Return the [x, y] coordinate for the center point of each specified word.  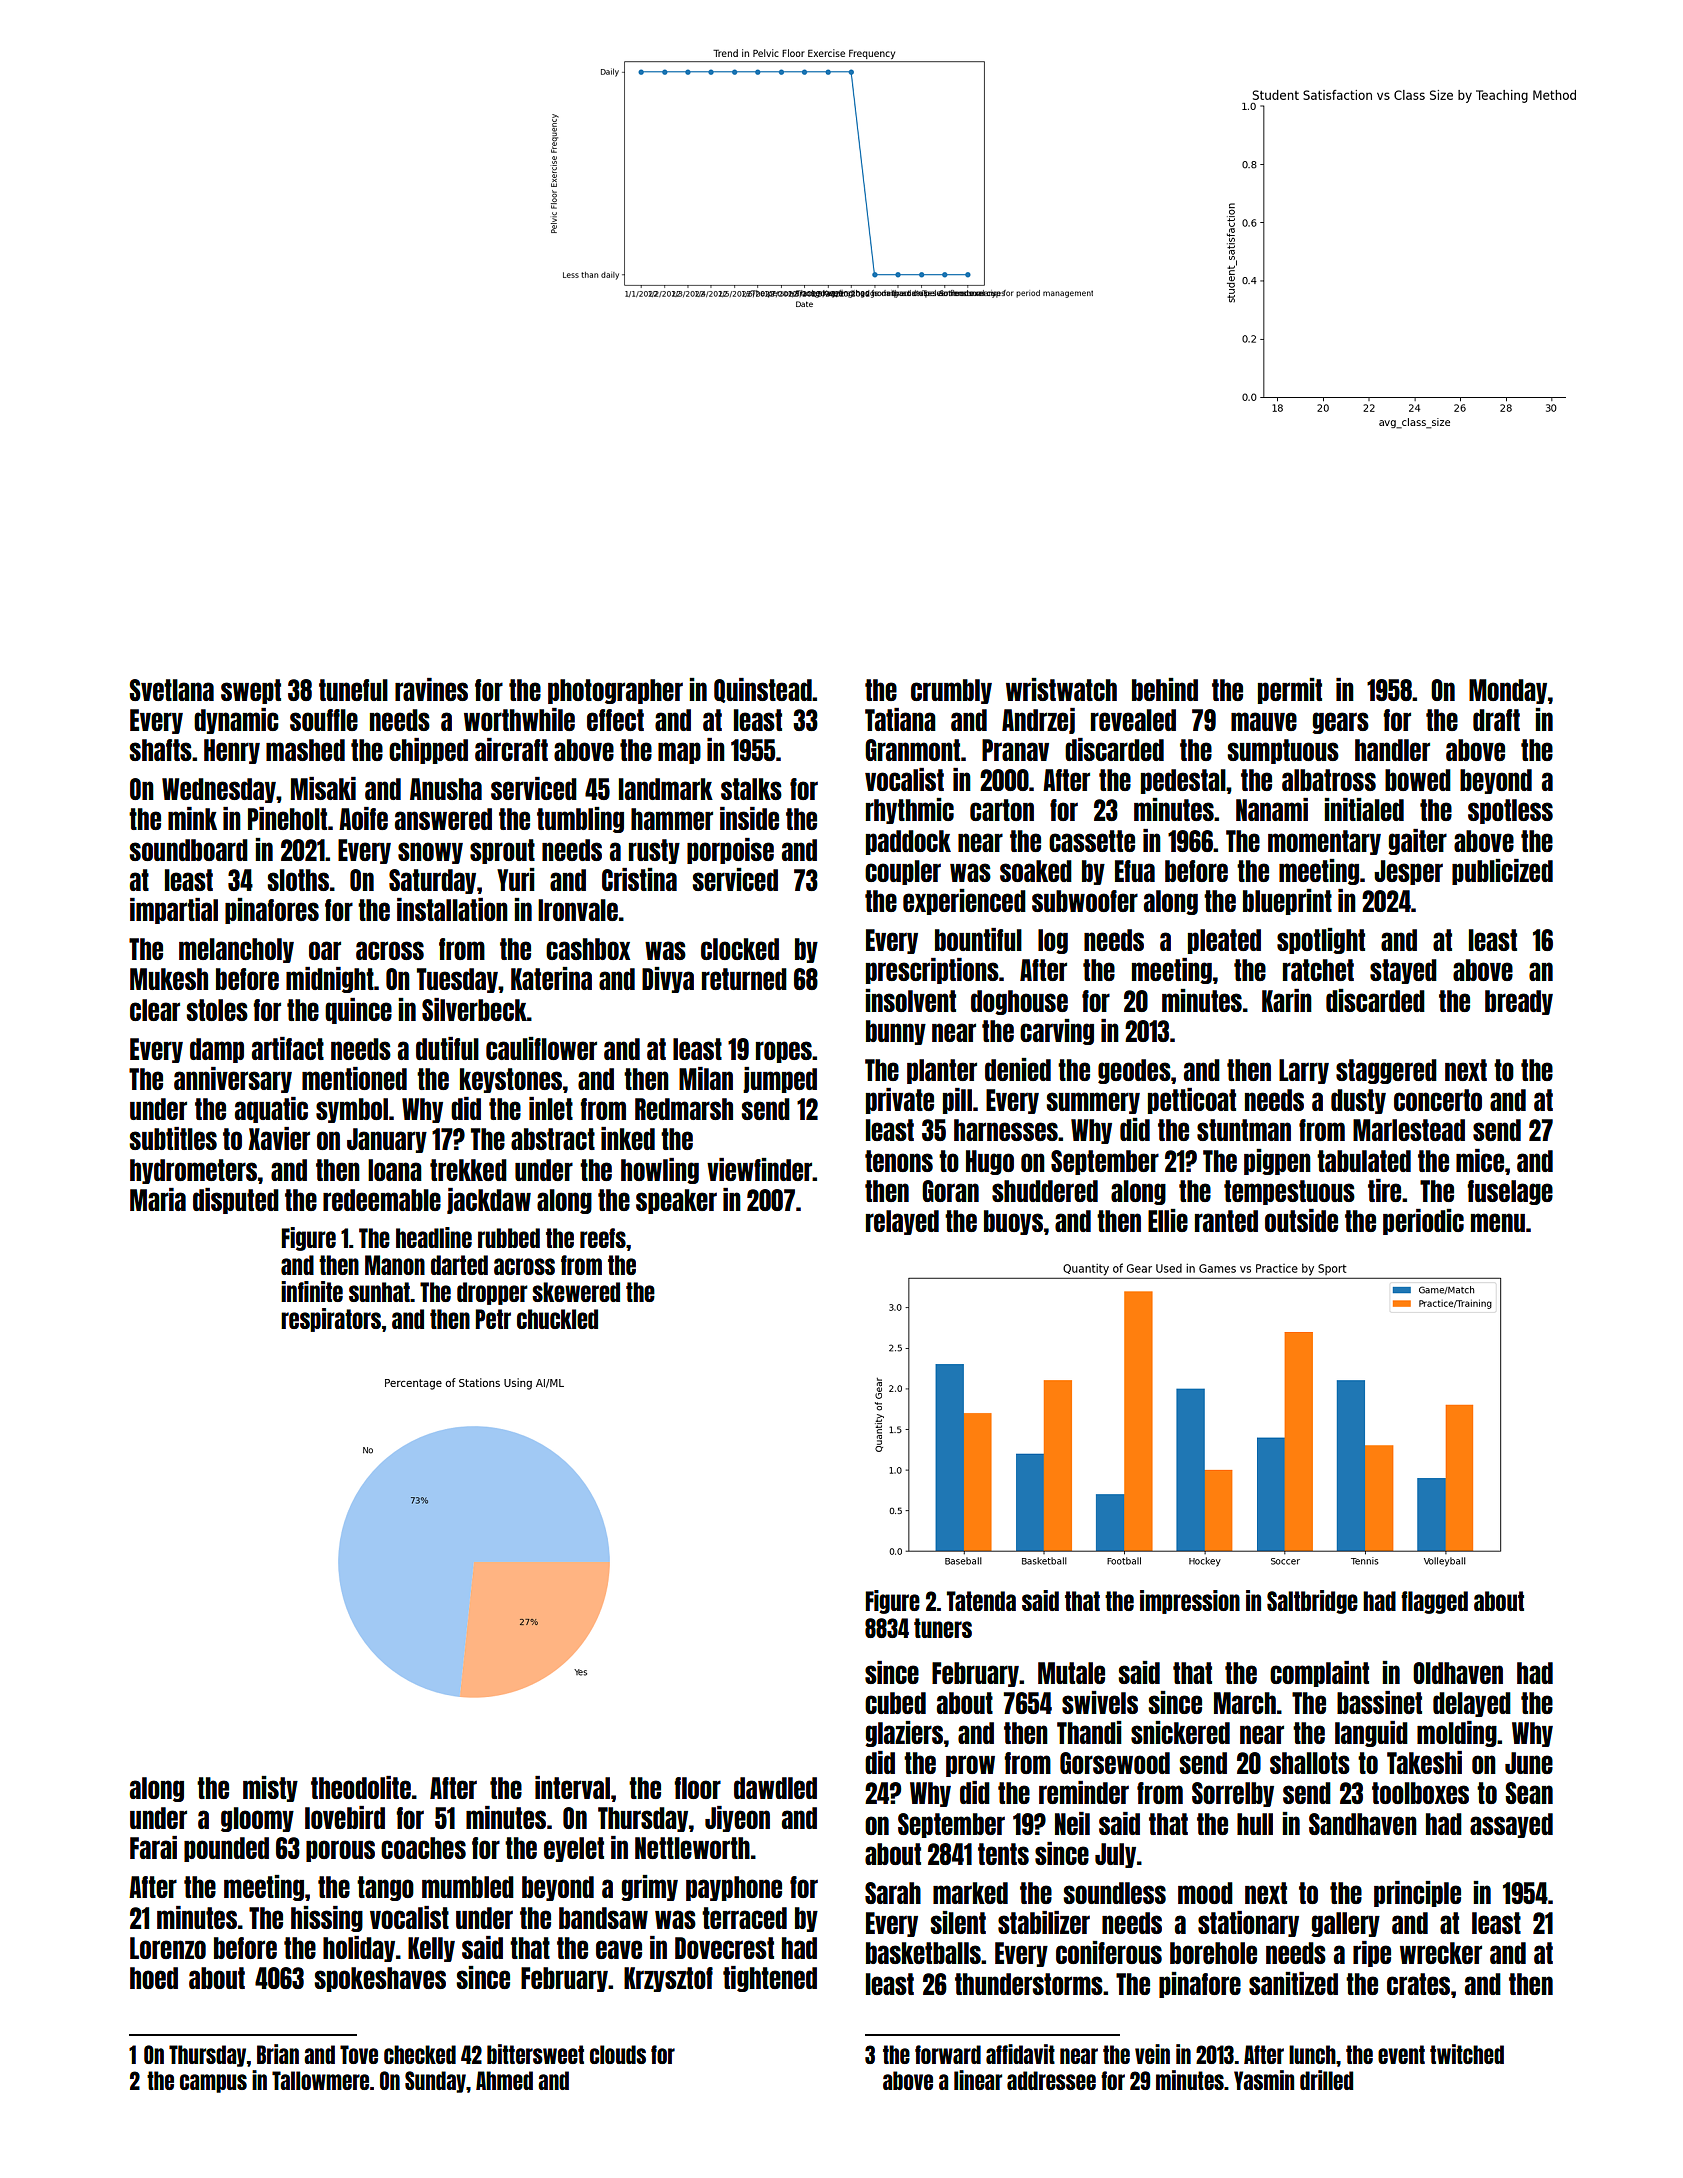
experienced [964, 902]
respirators [331, 1320]
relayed [902, 1222]
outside [1301, 1220]
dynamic [236, 721]
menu [1498, 1222]
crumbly [951, 691]
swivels [1100, 1702]
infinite [312, 1291]
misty [270, 1789]
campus [213, 2083]
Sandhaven [1363, 1824]
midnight [330, 980]
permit [1290, 691]
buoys [1013, 1222]
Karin [1287, 1000]
